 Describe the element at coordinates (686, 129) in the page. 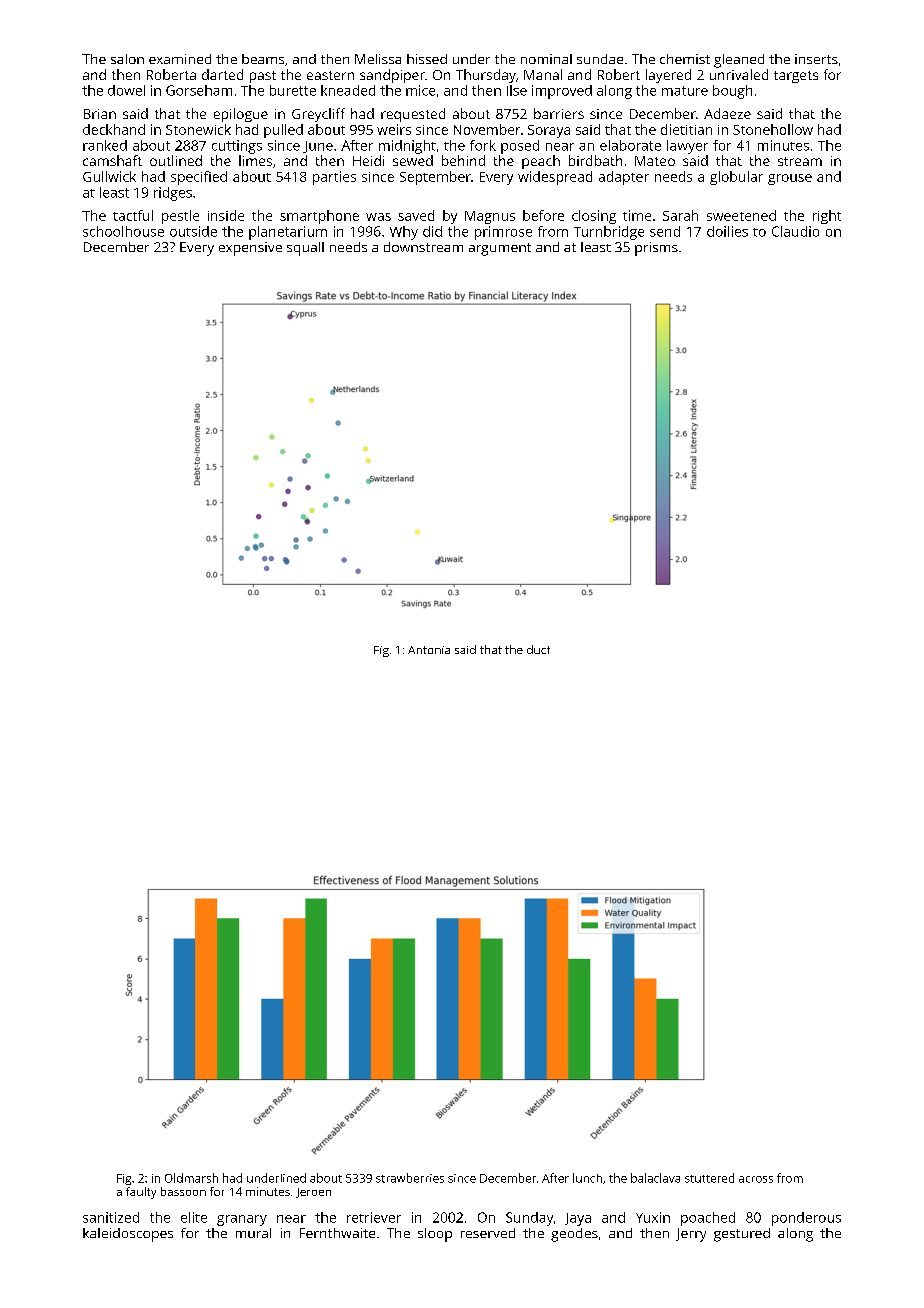

I see `dietitian` at that location.
